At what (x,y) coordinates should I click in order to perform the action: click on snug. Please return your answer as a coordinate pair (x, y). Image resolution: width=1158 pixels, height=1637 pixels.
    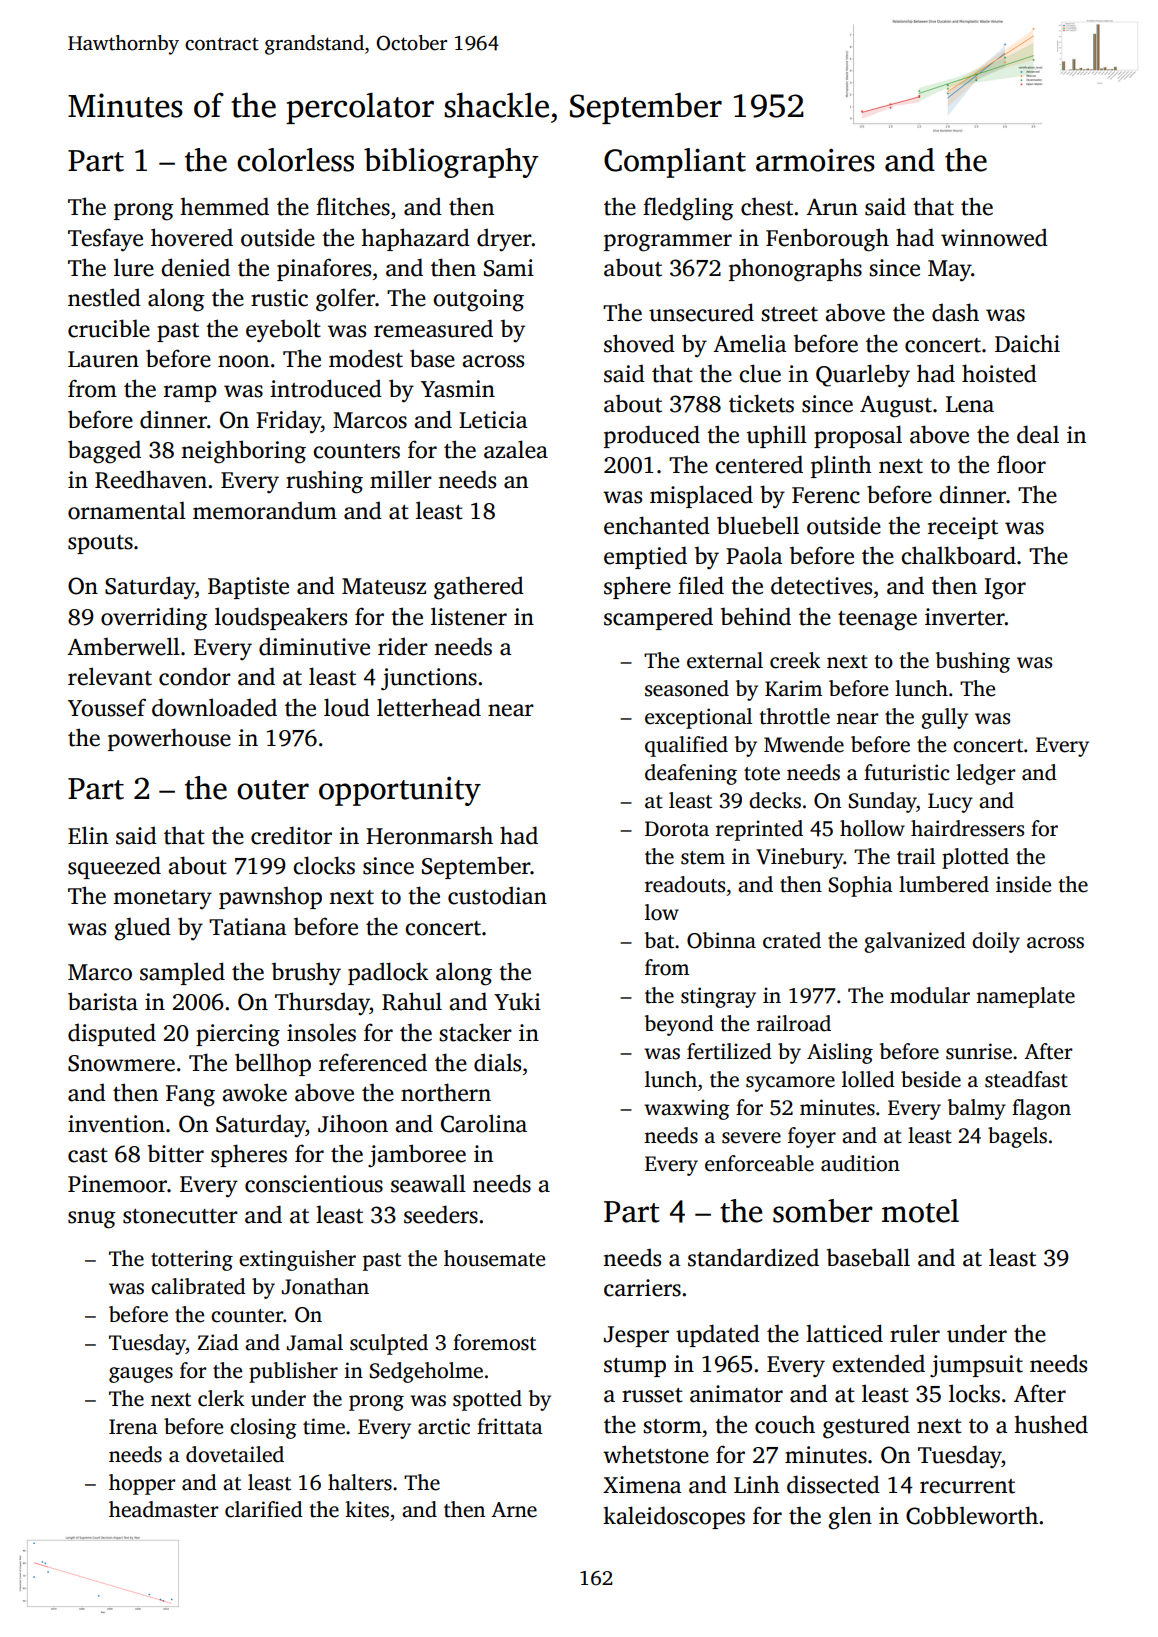
    Looking at the image, I should click on (92, 1220).
